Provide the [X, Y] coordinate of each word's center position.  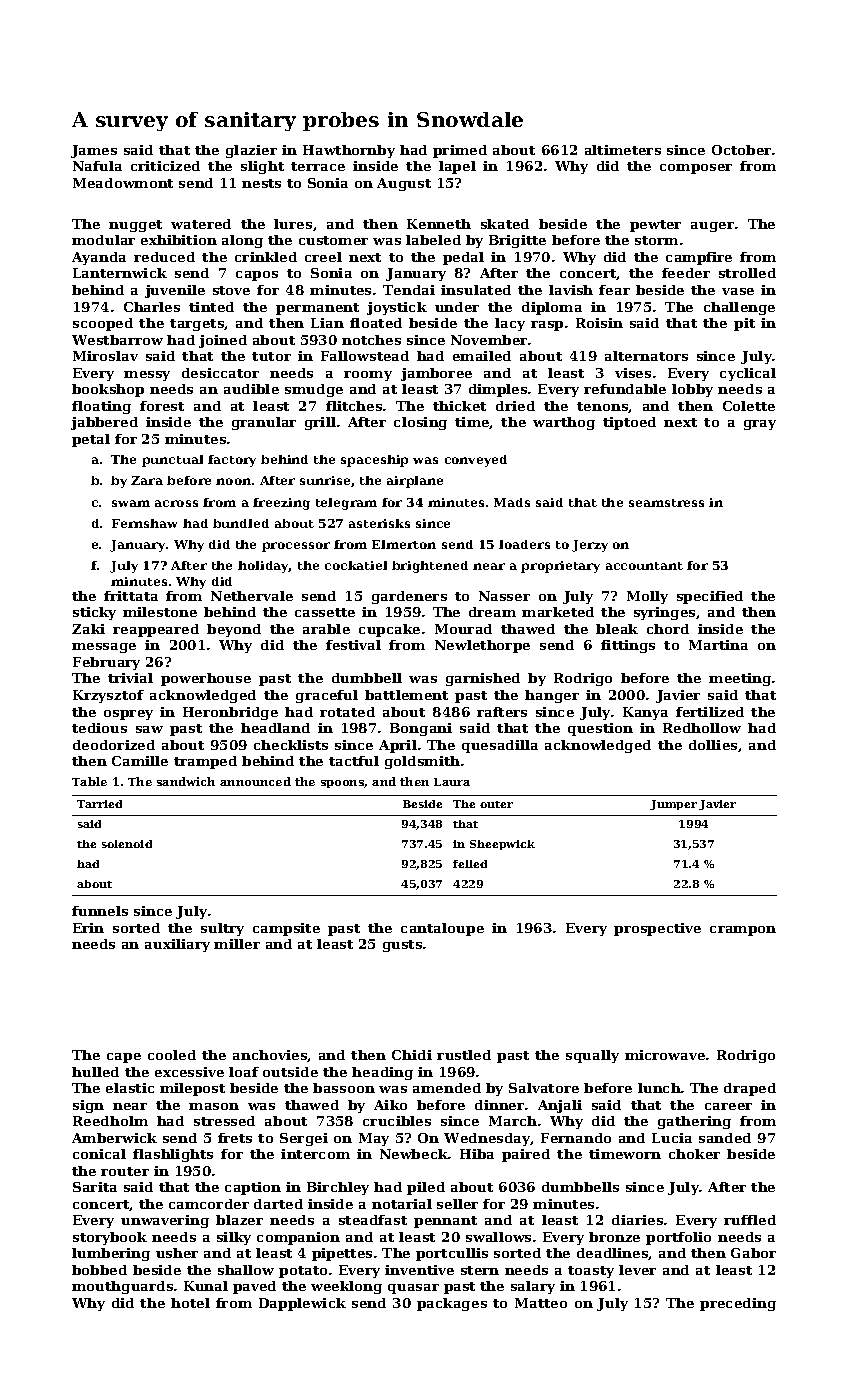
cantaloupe [442, 929]
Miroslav [105, 356]
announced [255, 781]
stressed [224, 1121]
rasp [547, 326]
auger [712, 227]
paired [526, 1155]
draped [750, 1089]
